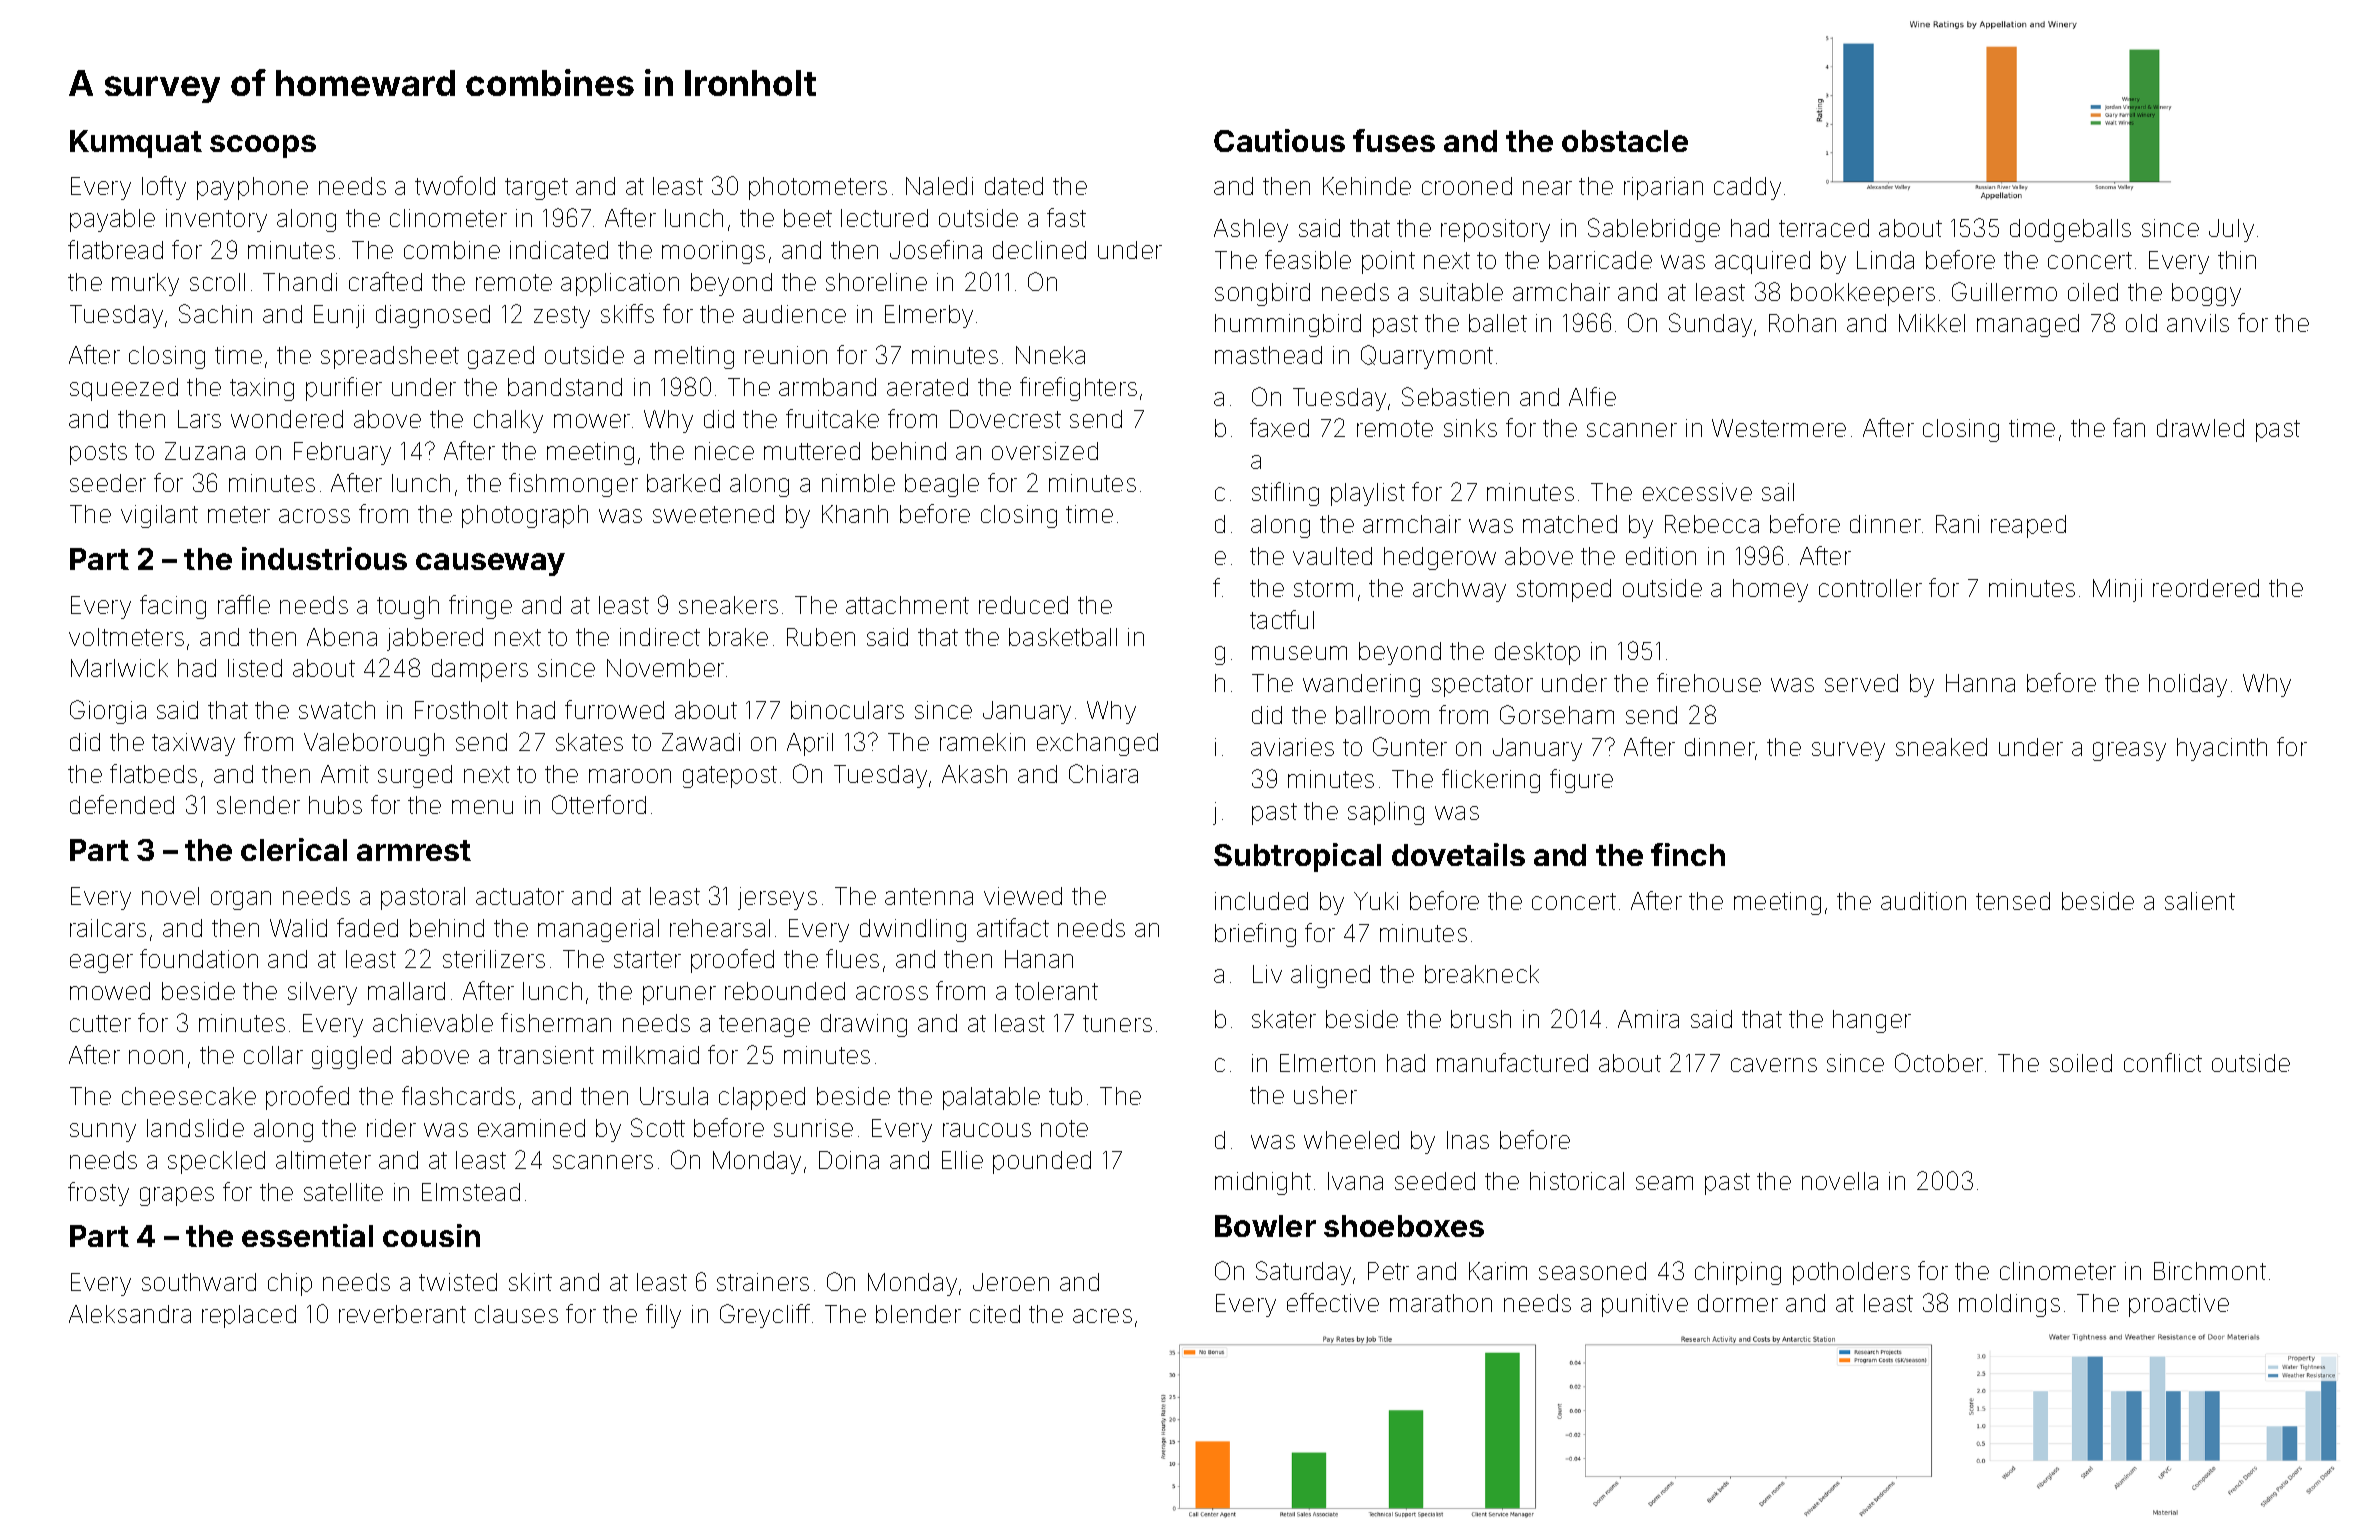  What do you see at coordinates (2200, 428) in the page?
I see `drawled` at bounding box center [2200, 428].
